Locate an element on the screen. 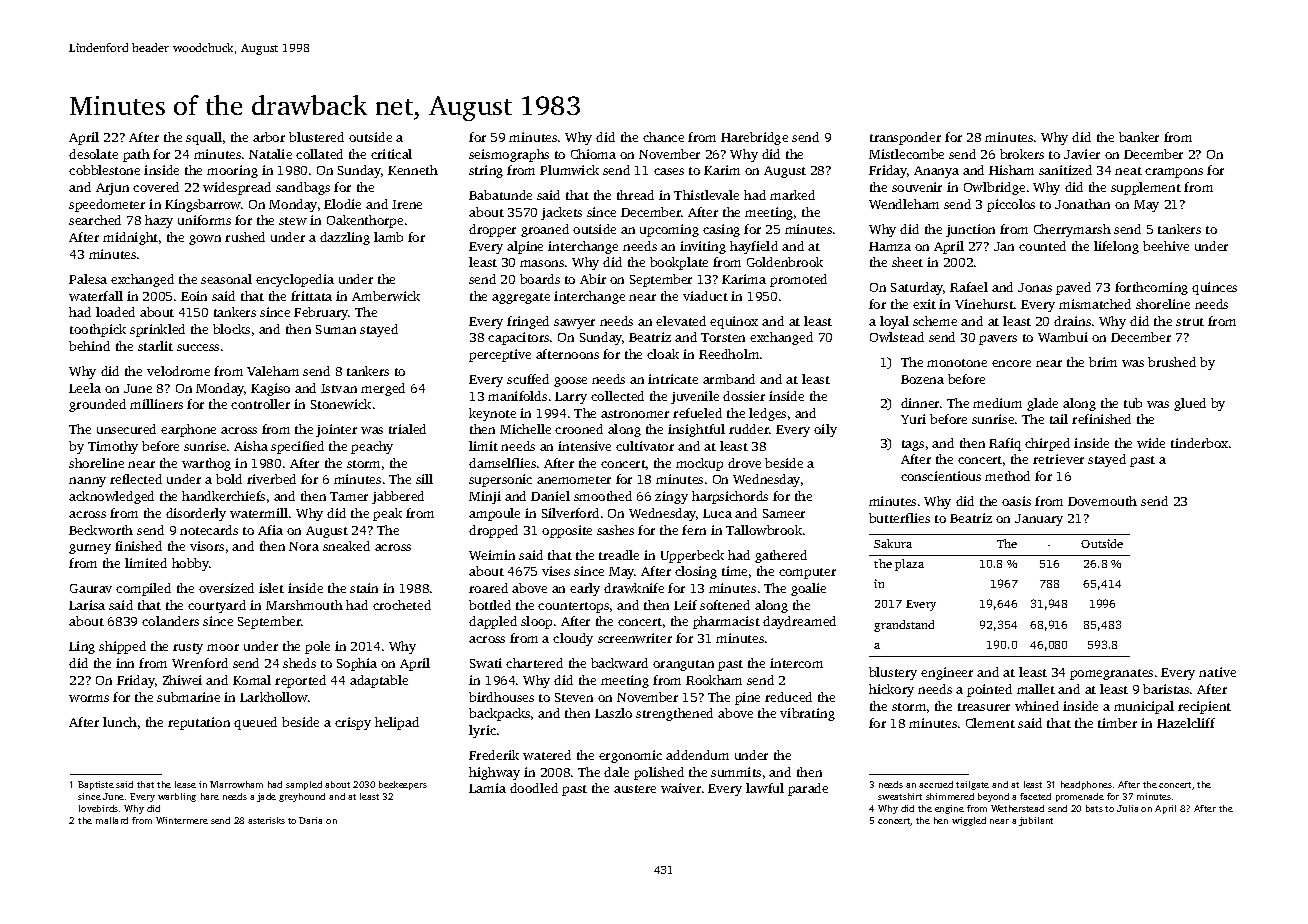  frittata is located at coordinates (311, 296).
